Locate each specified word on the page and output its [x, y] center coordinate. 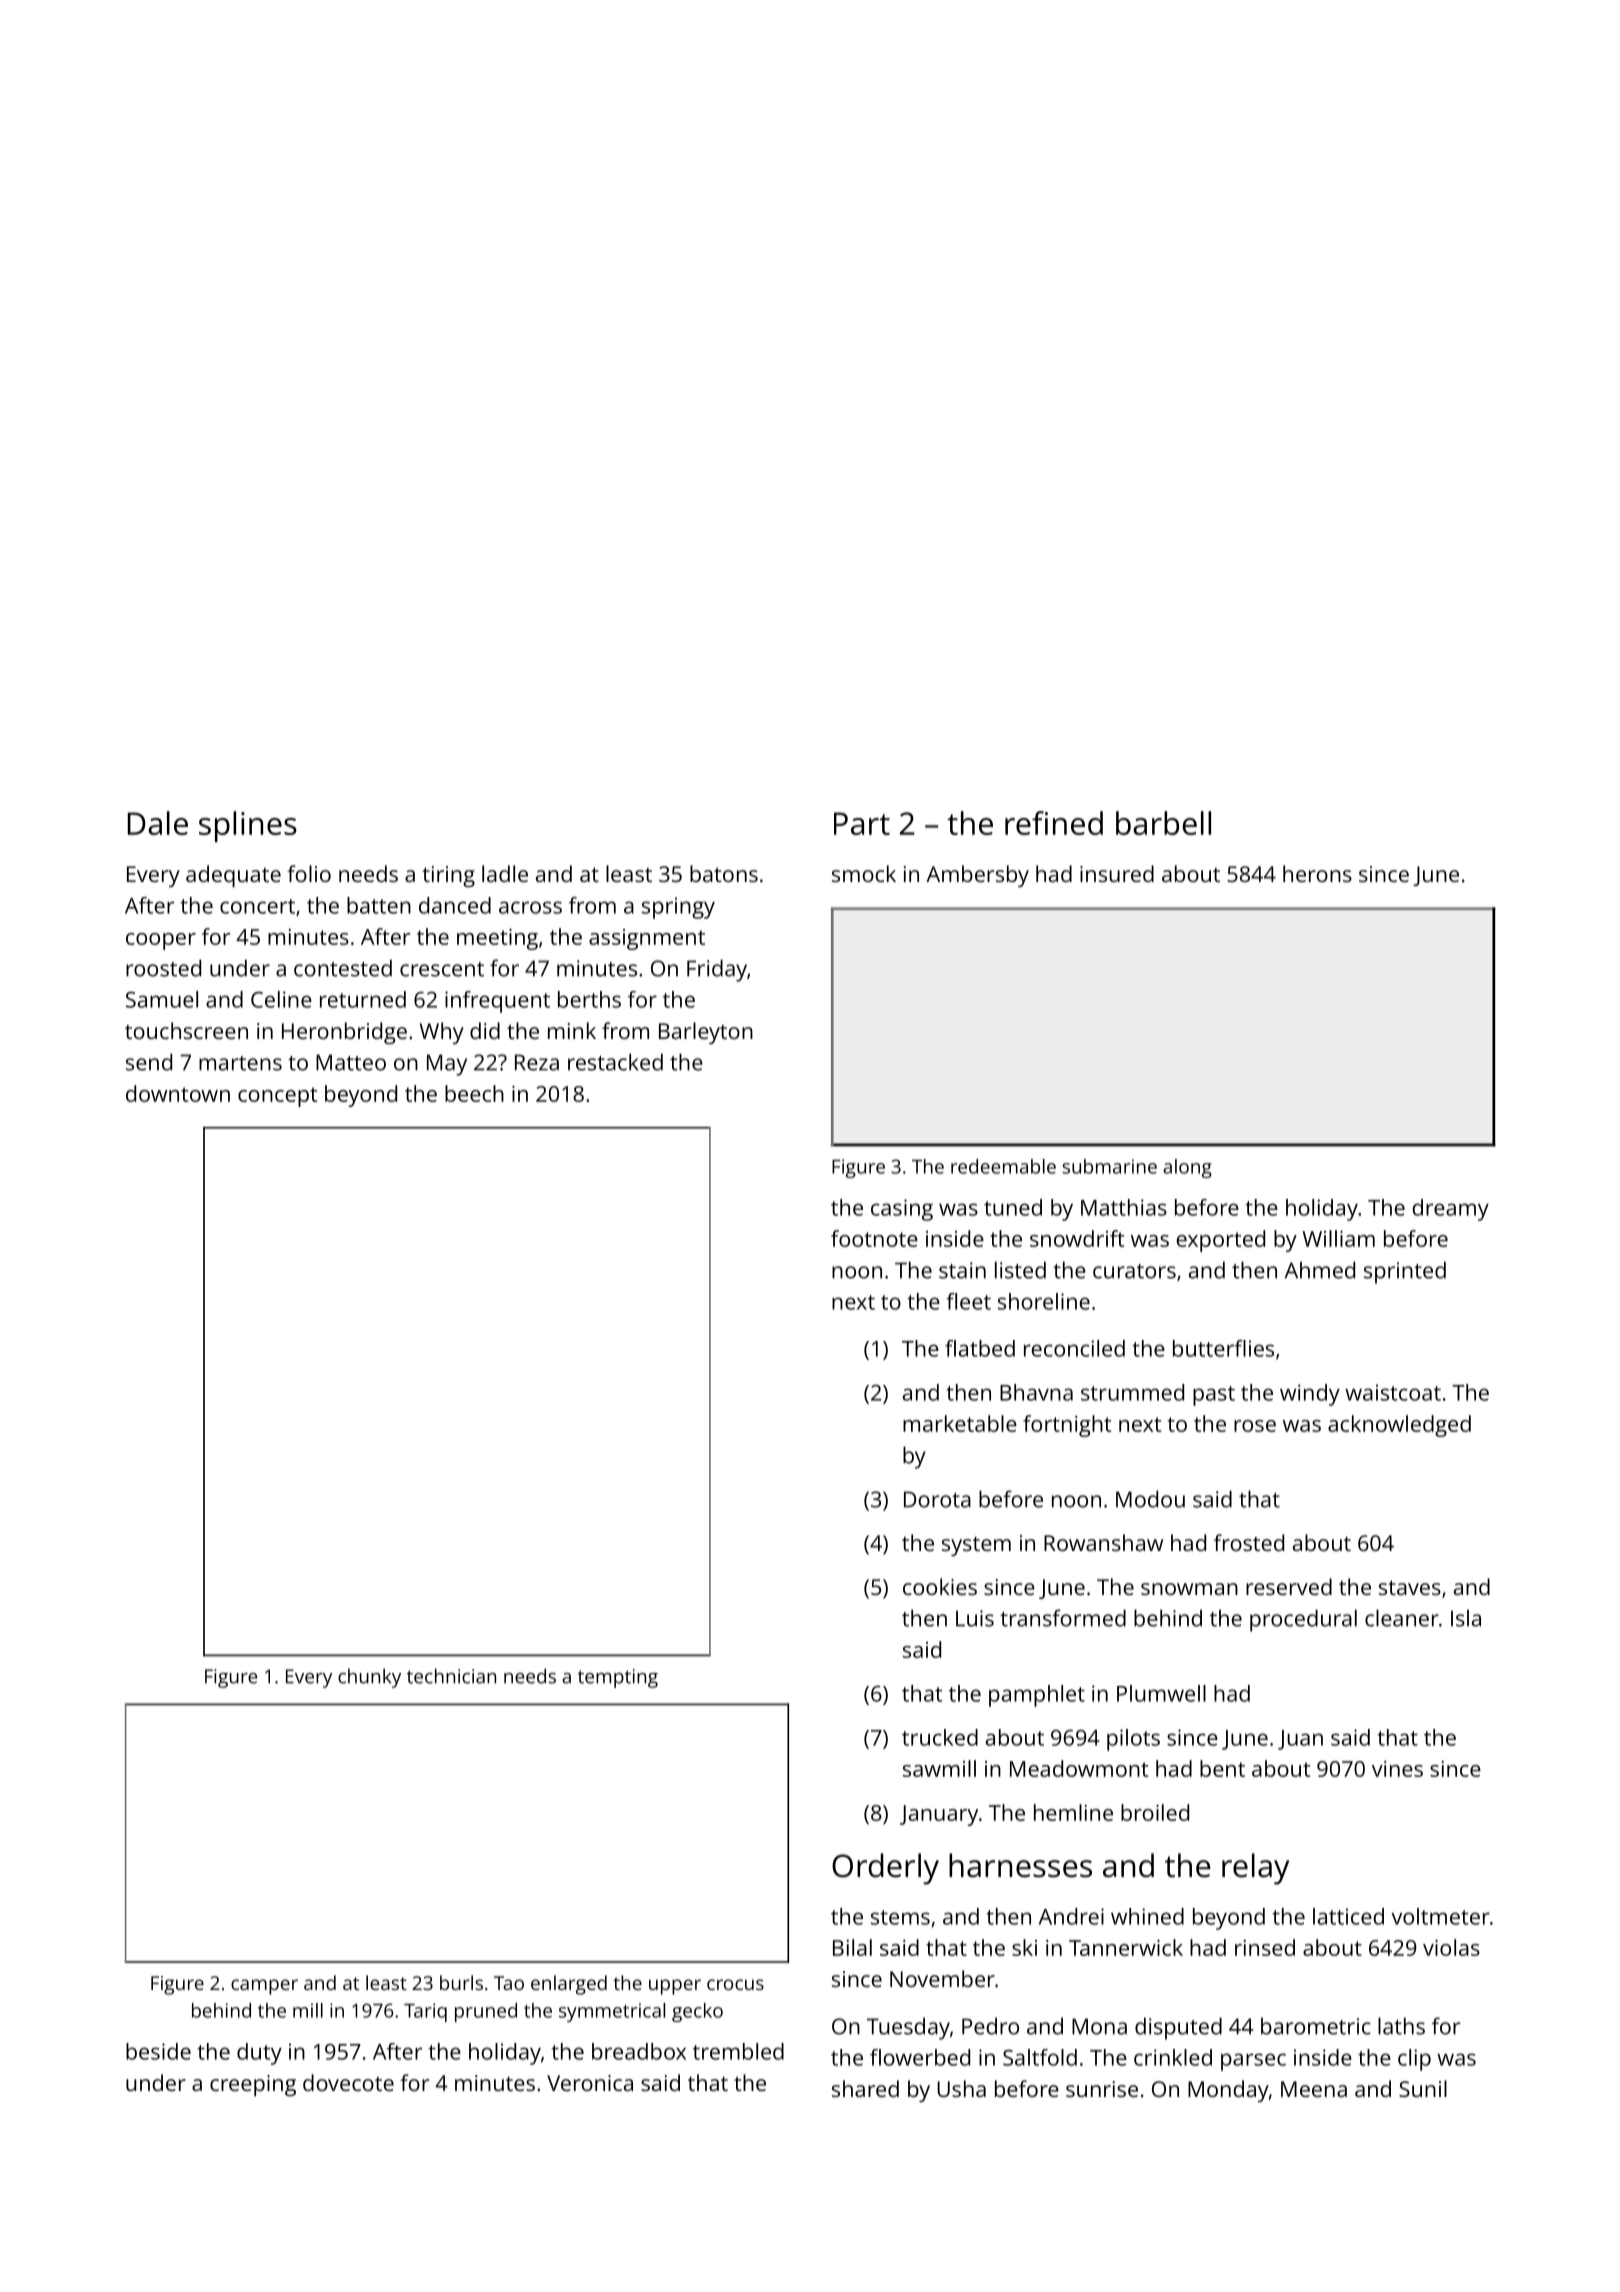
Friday [717, 970]
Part [862, 823]
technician [451, 1676]
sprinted [1405, 1272]
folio [309, 873]
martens [240, 1063]
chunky [369, 1678]
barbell [1163, 823]
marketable [960, 1423]
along [1187, 1168]
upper [675, 1987]
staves [1410, 1587]
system [976, 1546]
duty [259, 2054]
